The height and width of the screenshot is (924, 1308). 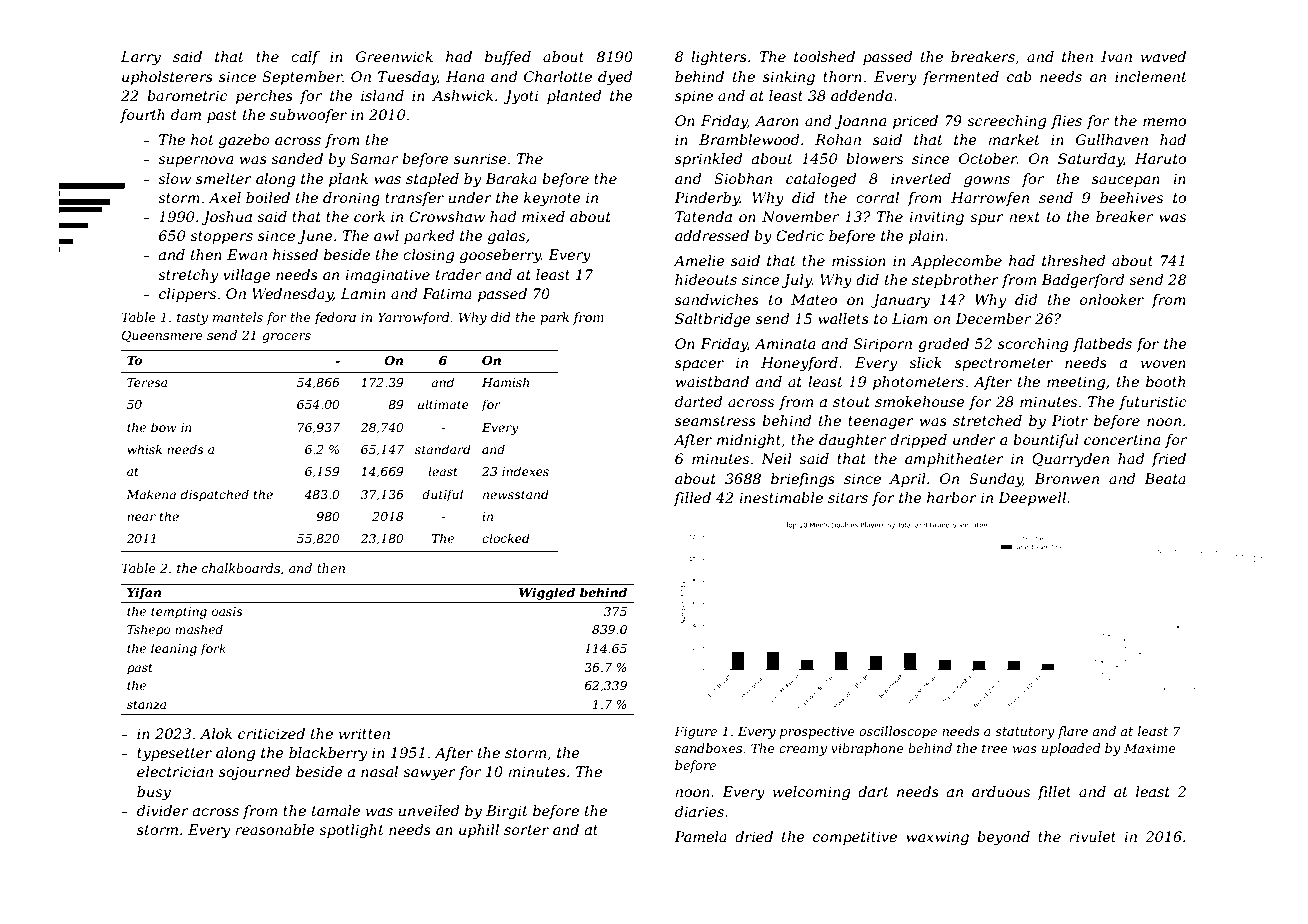 I want to click on filled, so click(x=692, y=499).
